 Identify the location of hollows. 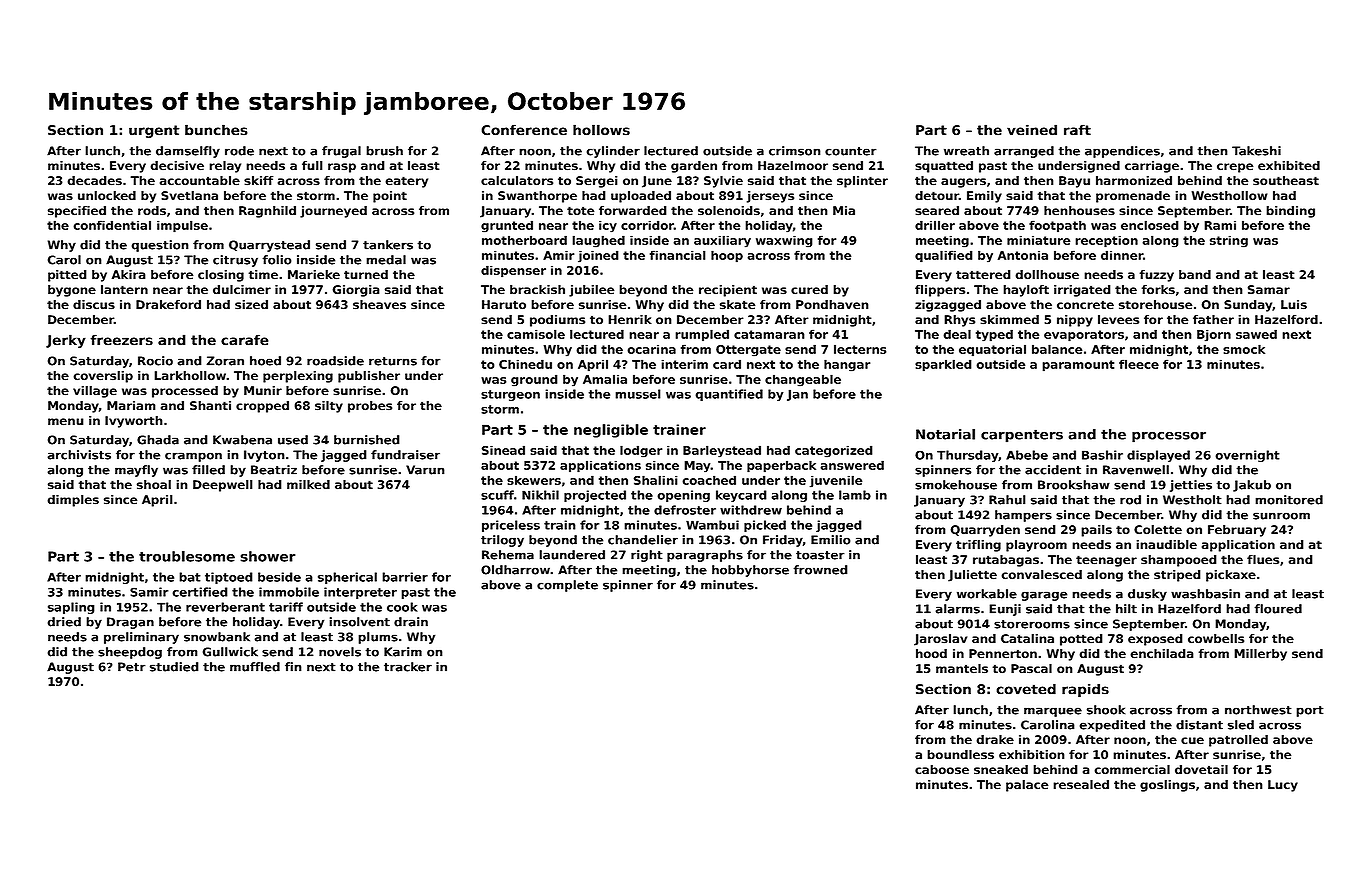
(601, 130).
